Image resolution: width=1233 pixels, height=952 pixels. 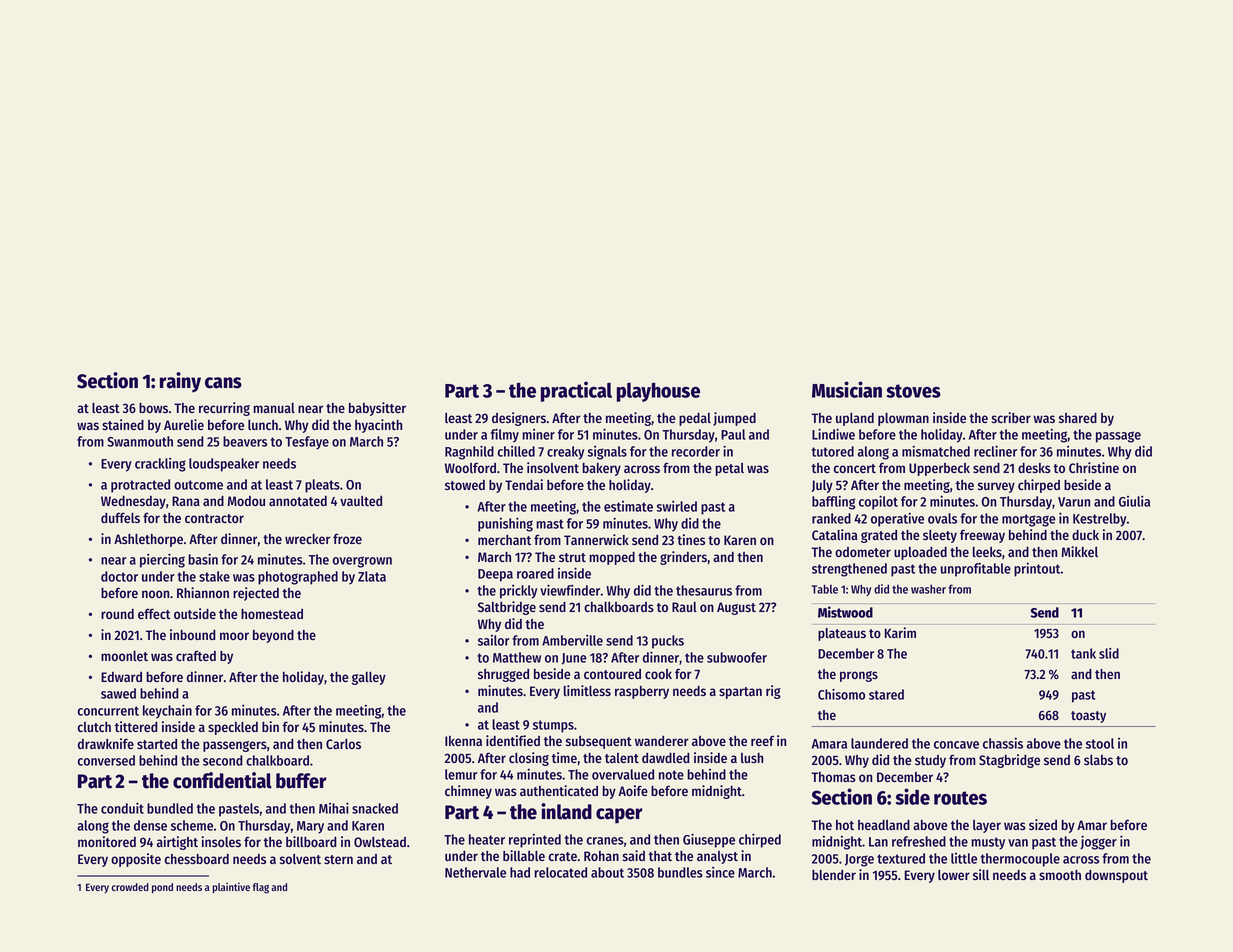 What do you see at coordinates (1043, 824) in the screenshot?
I see `sized` at bounding box center [1043, 824].
